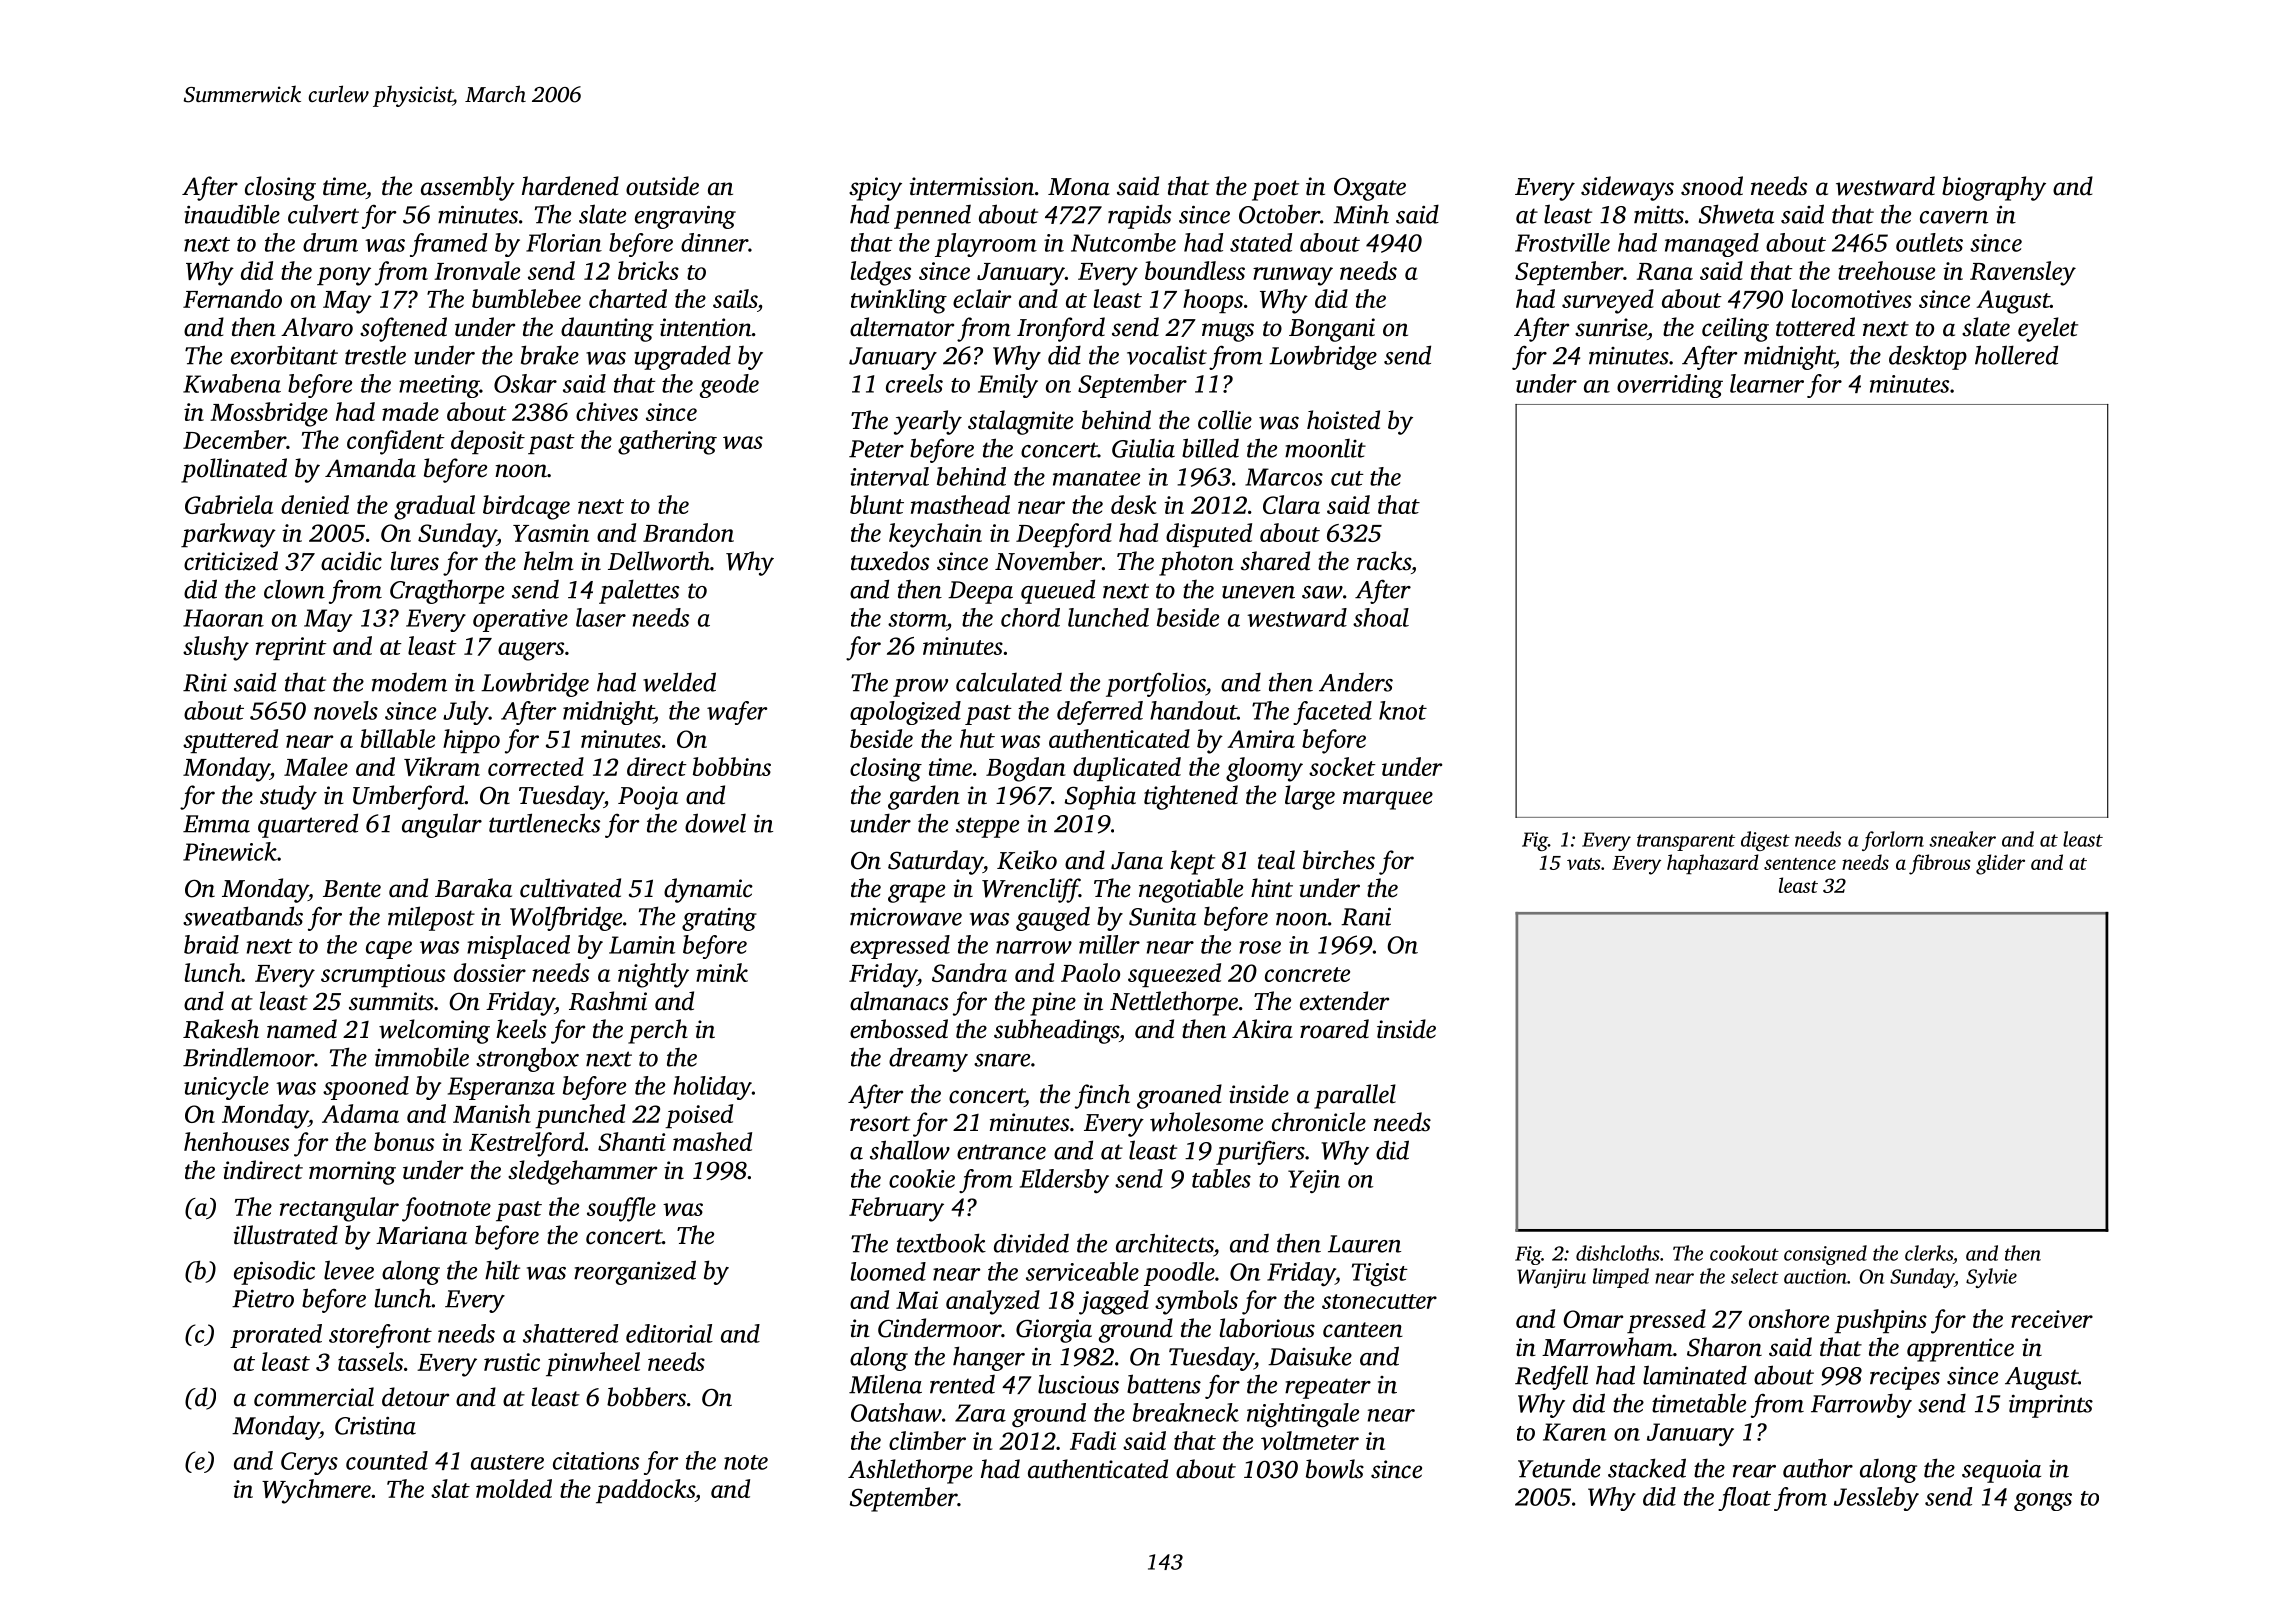 This page has width=2292, height=1620. I want to click on learner, so click(1767, 383).
